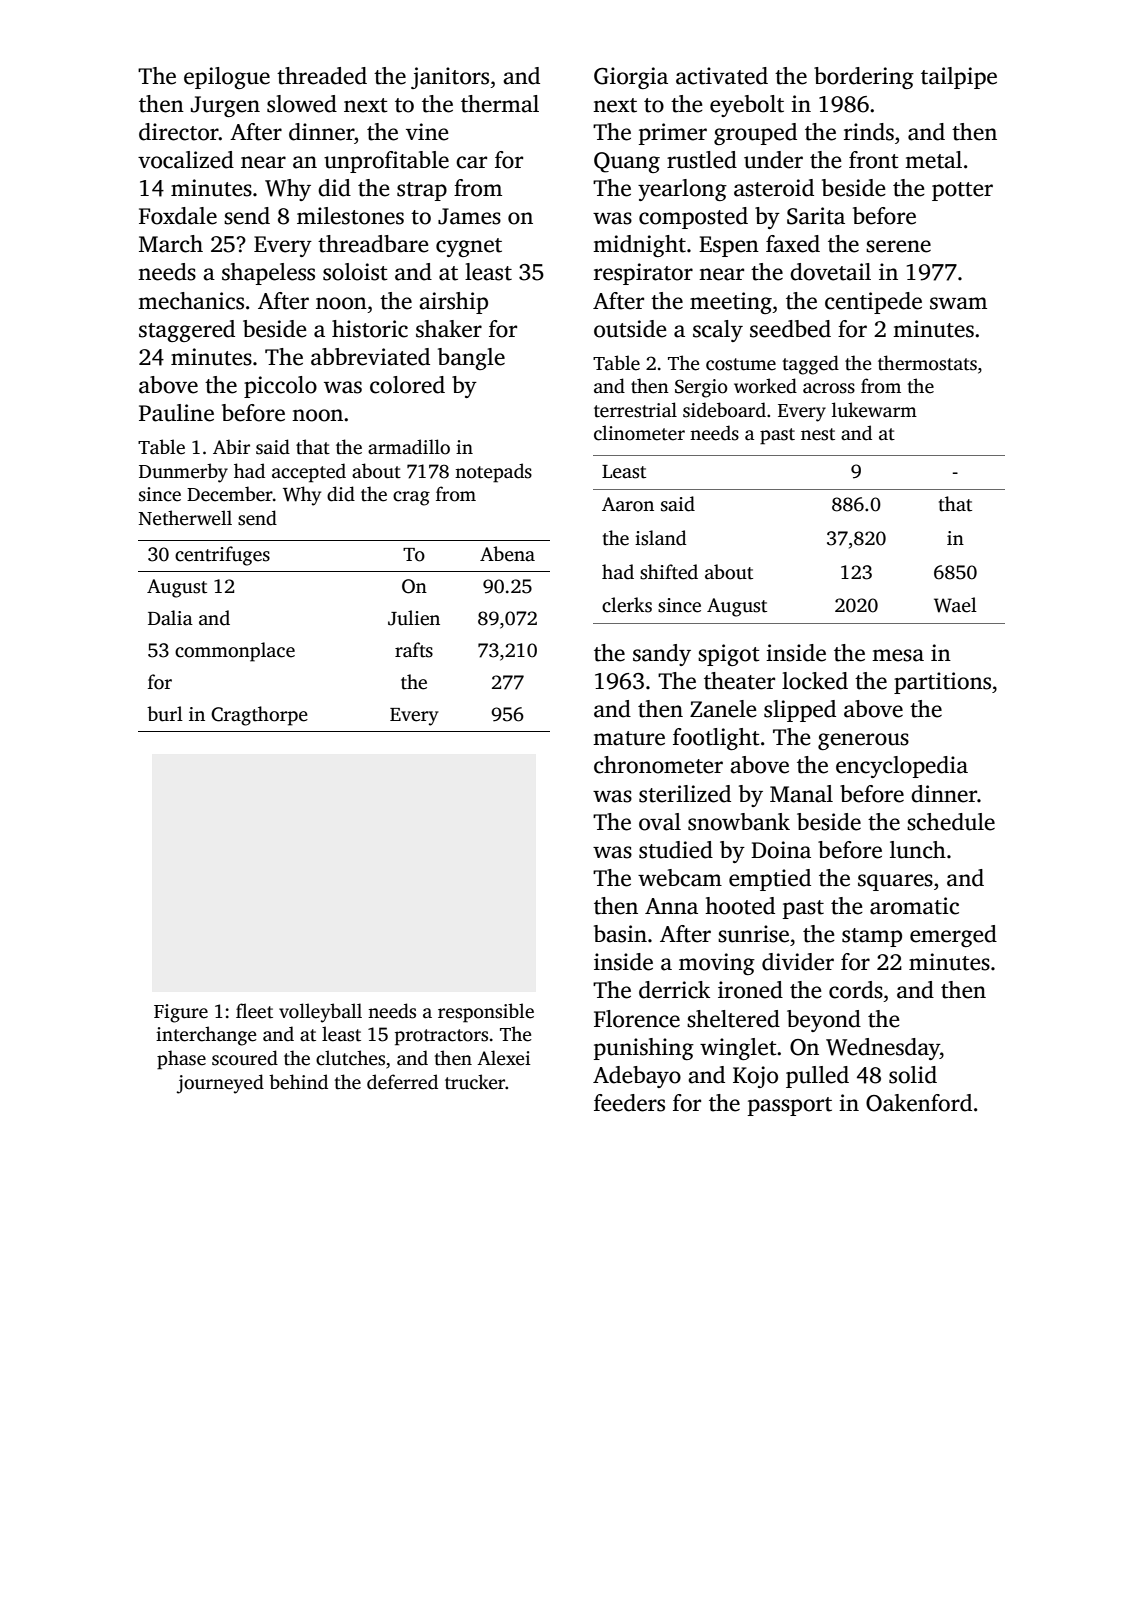  Describe the element at coordinates (959, 78) in the image. I see `tailpipe` at that location.
